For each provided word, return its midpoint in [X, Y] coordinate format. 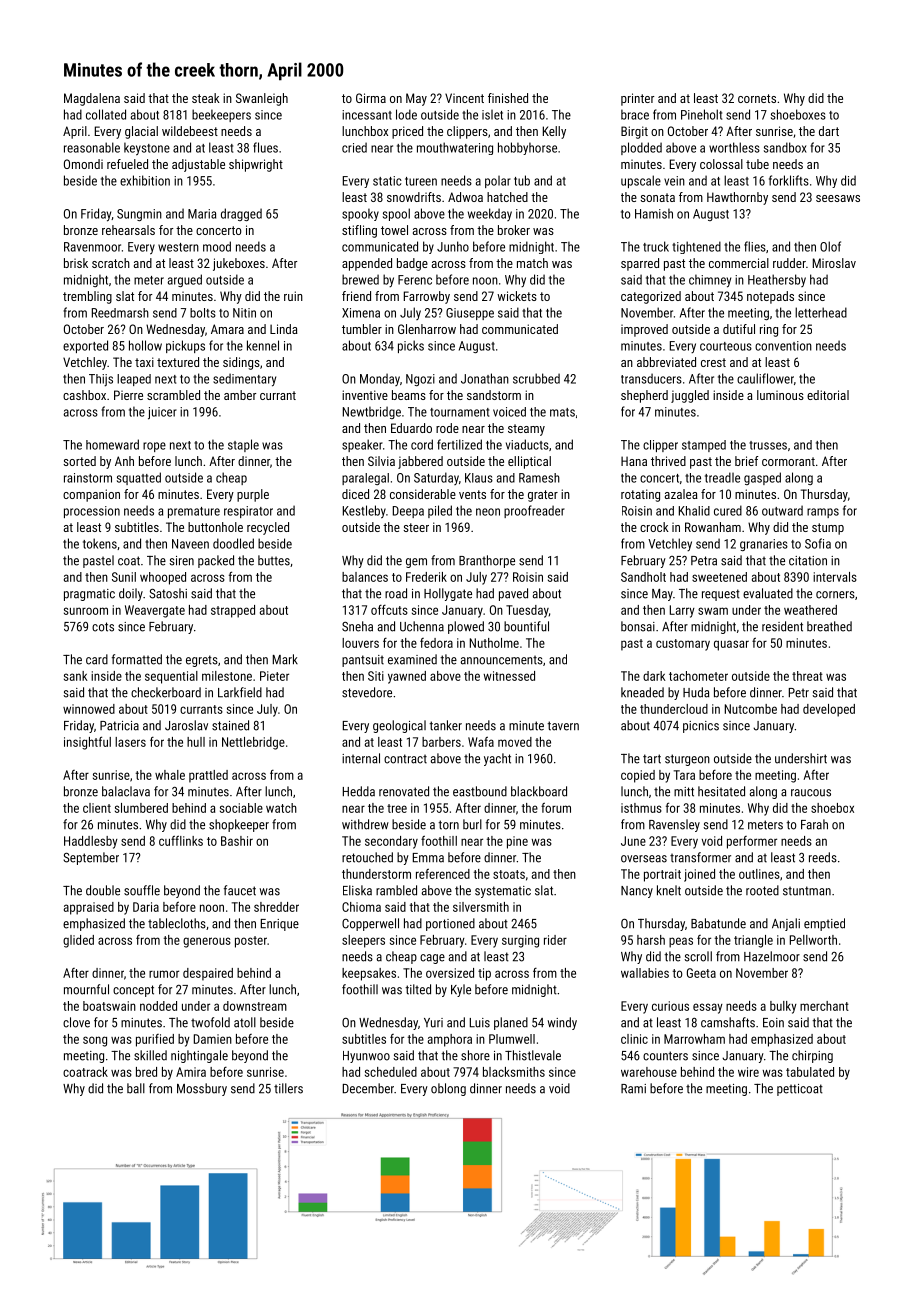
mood [217, 246]
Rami [633, 1089]
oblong [448, 1089]
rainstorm [88, 478]
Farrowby [427, 297]
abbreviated [666, 362]
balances [365, 577]
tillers [288, 1088]
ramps [823, 513]
